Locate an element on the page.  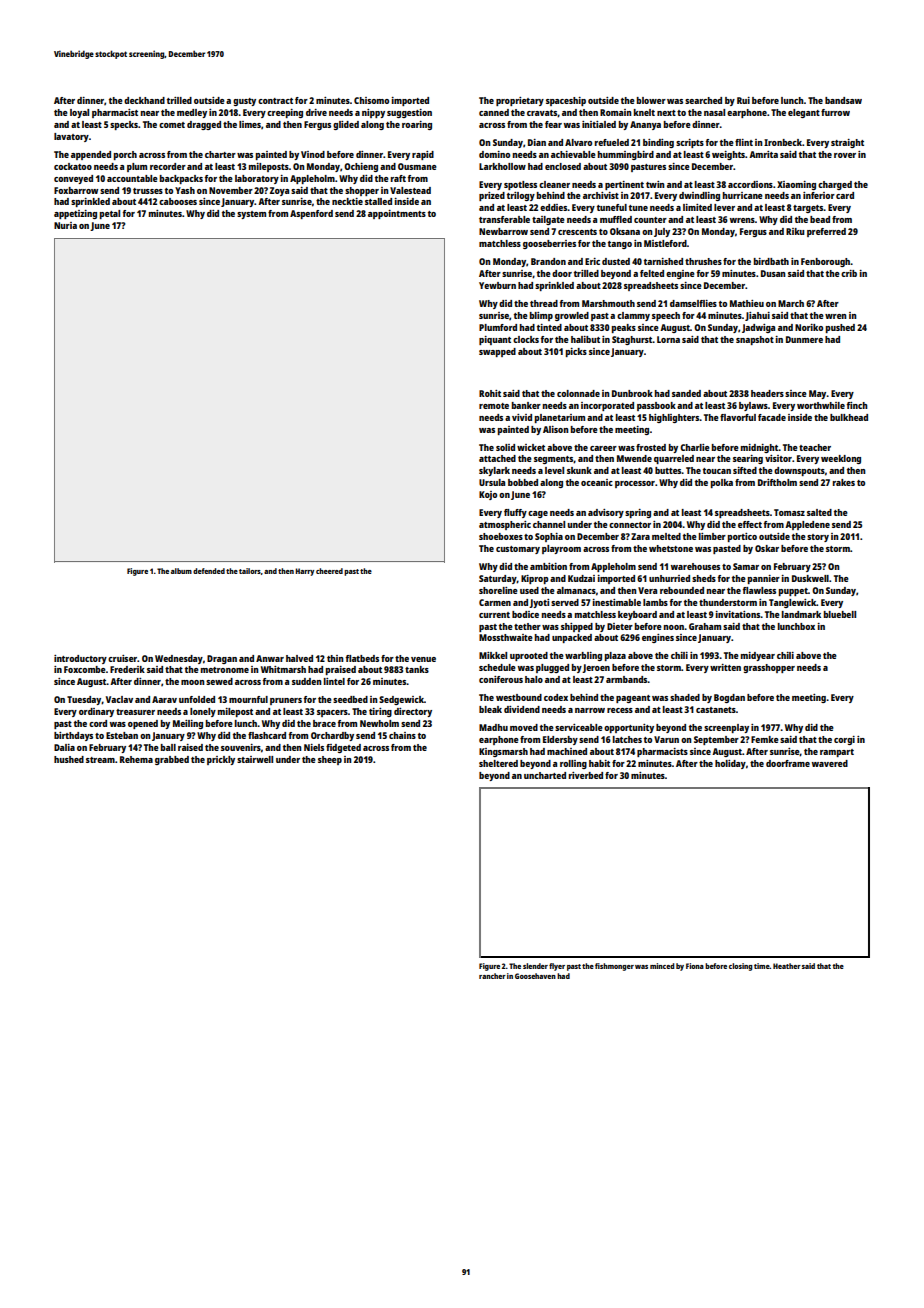
narrow is located at coordinates (590, 710).
